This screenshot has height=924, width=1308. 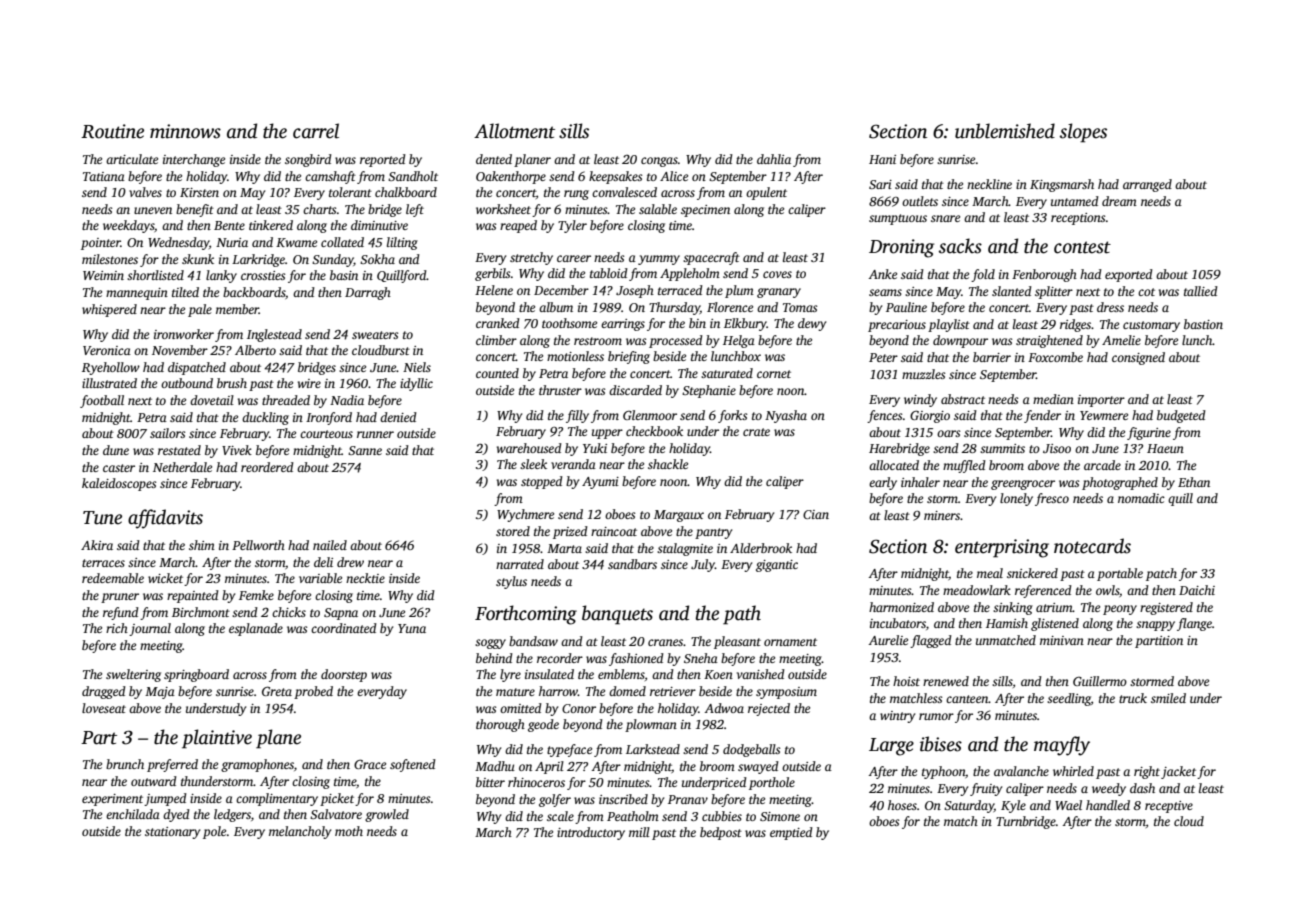 I want to click on pruner, so click(x=120, y=598).
